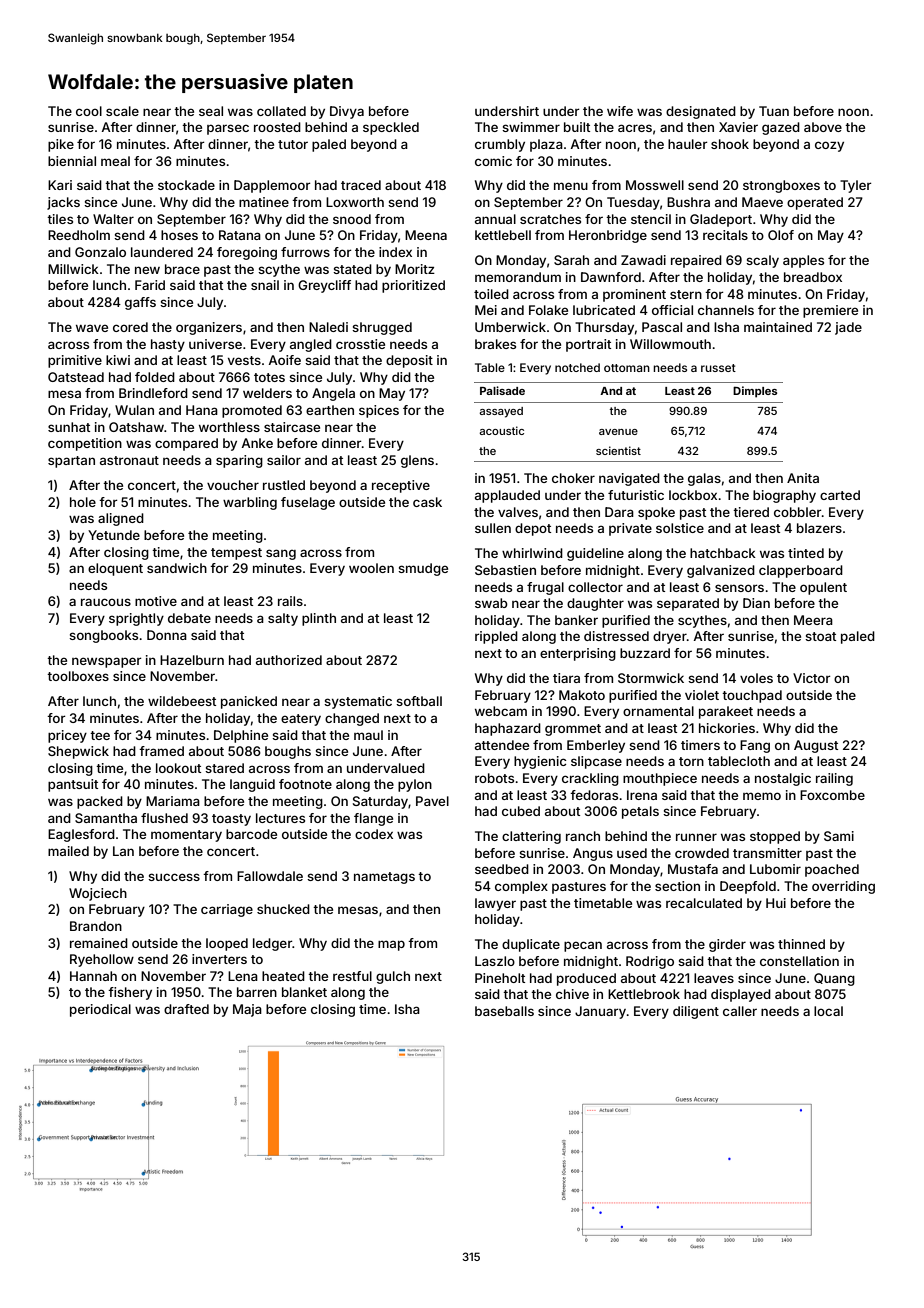  What do you see at coordinates (186, 185) in the document?
I see `stockade` at bounding box center [186, 185].
